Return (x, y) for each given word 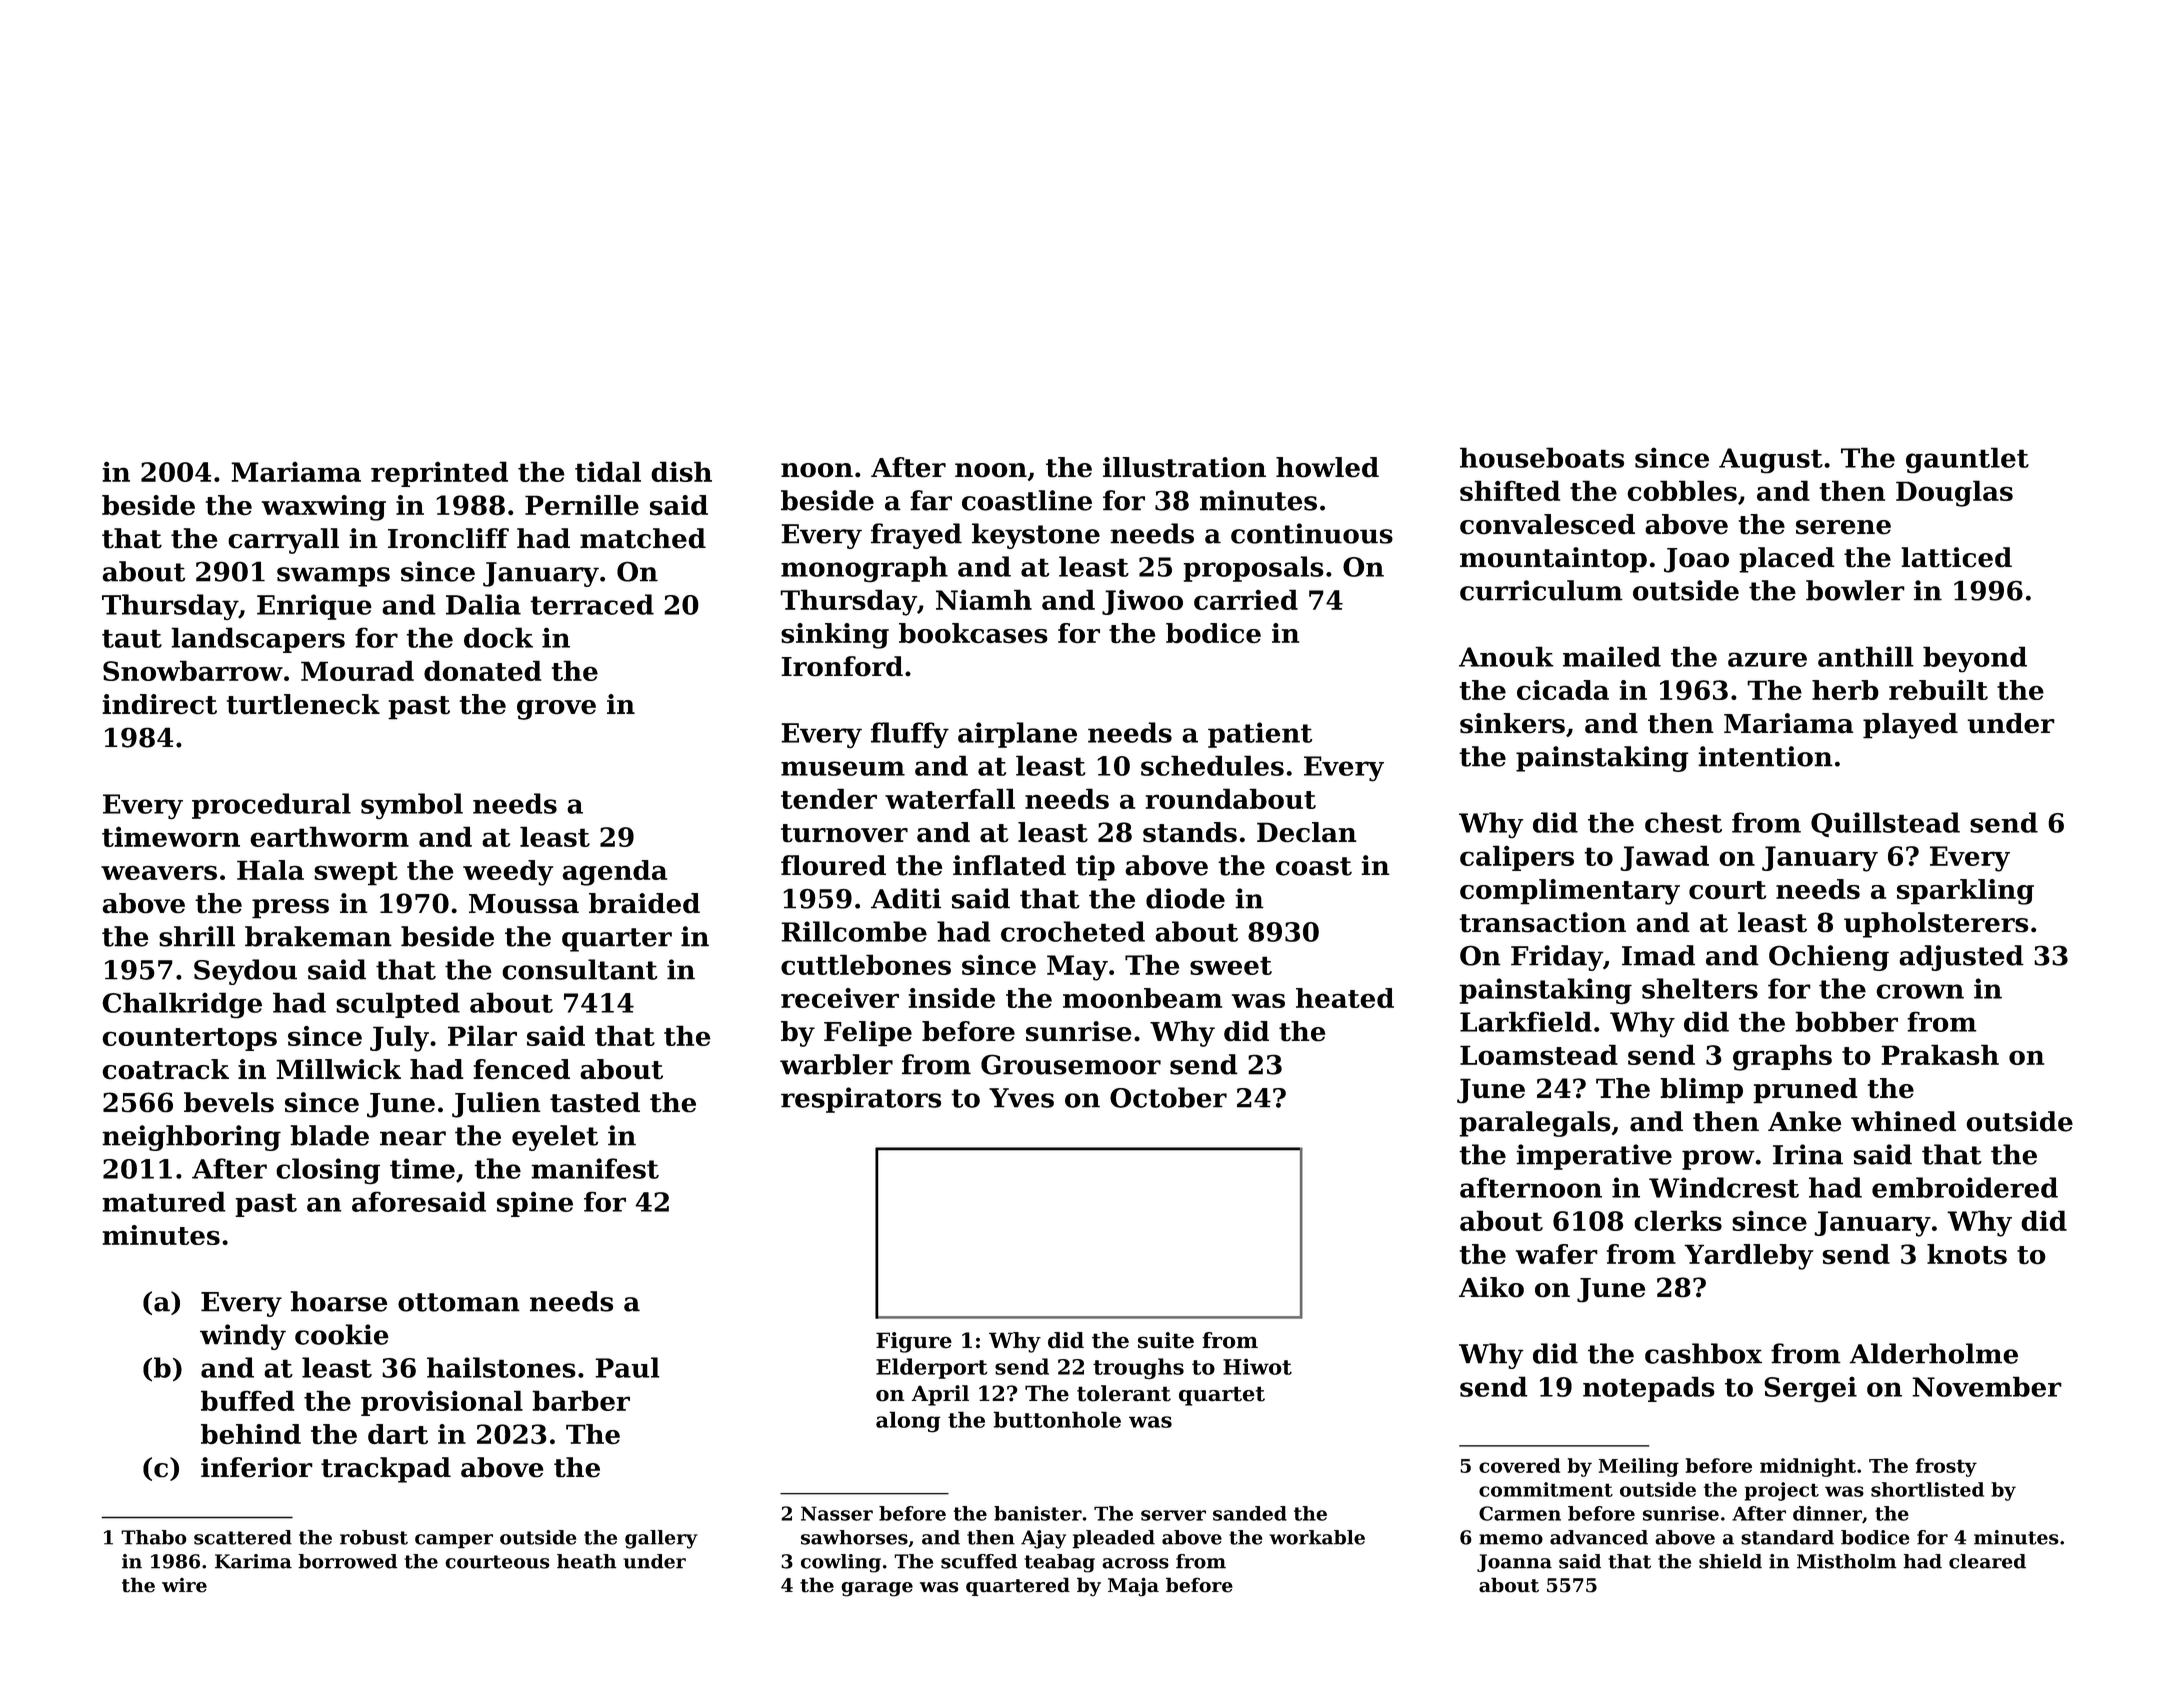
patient (1260, 735)
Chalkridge (182, 1005)
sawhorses (854, 1537)
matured (164, 1201)
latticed (1956, 557)
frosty (1946, 1467)
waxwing (324, 508)
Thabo (154, 1537)
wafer (1557, 1254)
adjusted (1961, 958)
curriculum (1541, 590)
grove (556, 710)
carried (1246, 599)
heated (1345, 998)
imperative (1594, 1157)
